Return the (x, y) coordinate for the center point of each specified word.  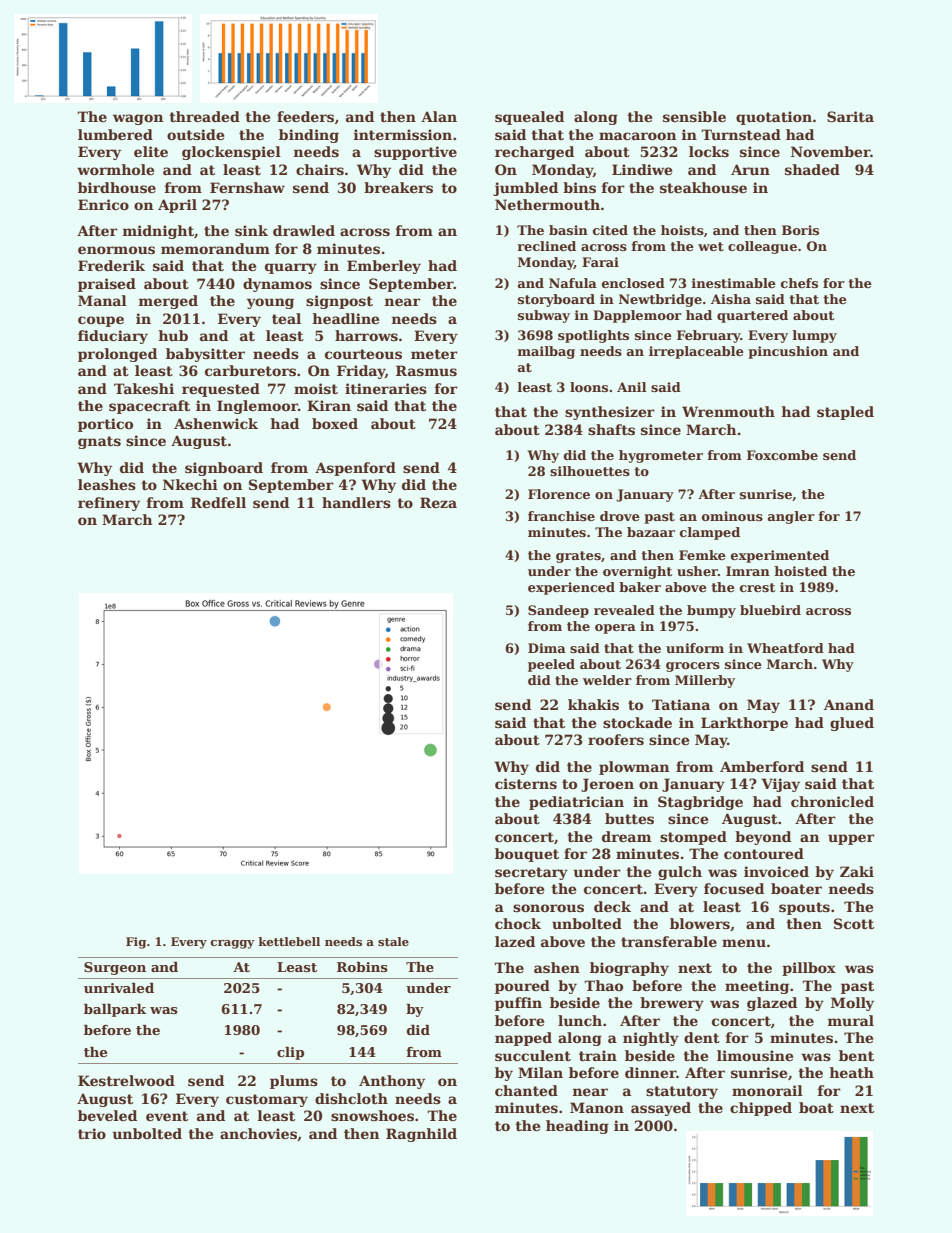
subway (544, 316)
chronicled (832, 801)
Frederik (111, 265)
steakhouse (703, 187)
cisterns (526, 783)
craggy (233, 944)
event (167, 1116)
